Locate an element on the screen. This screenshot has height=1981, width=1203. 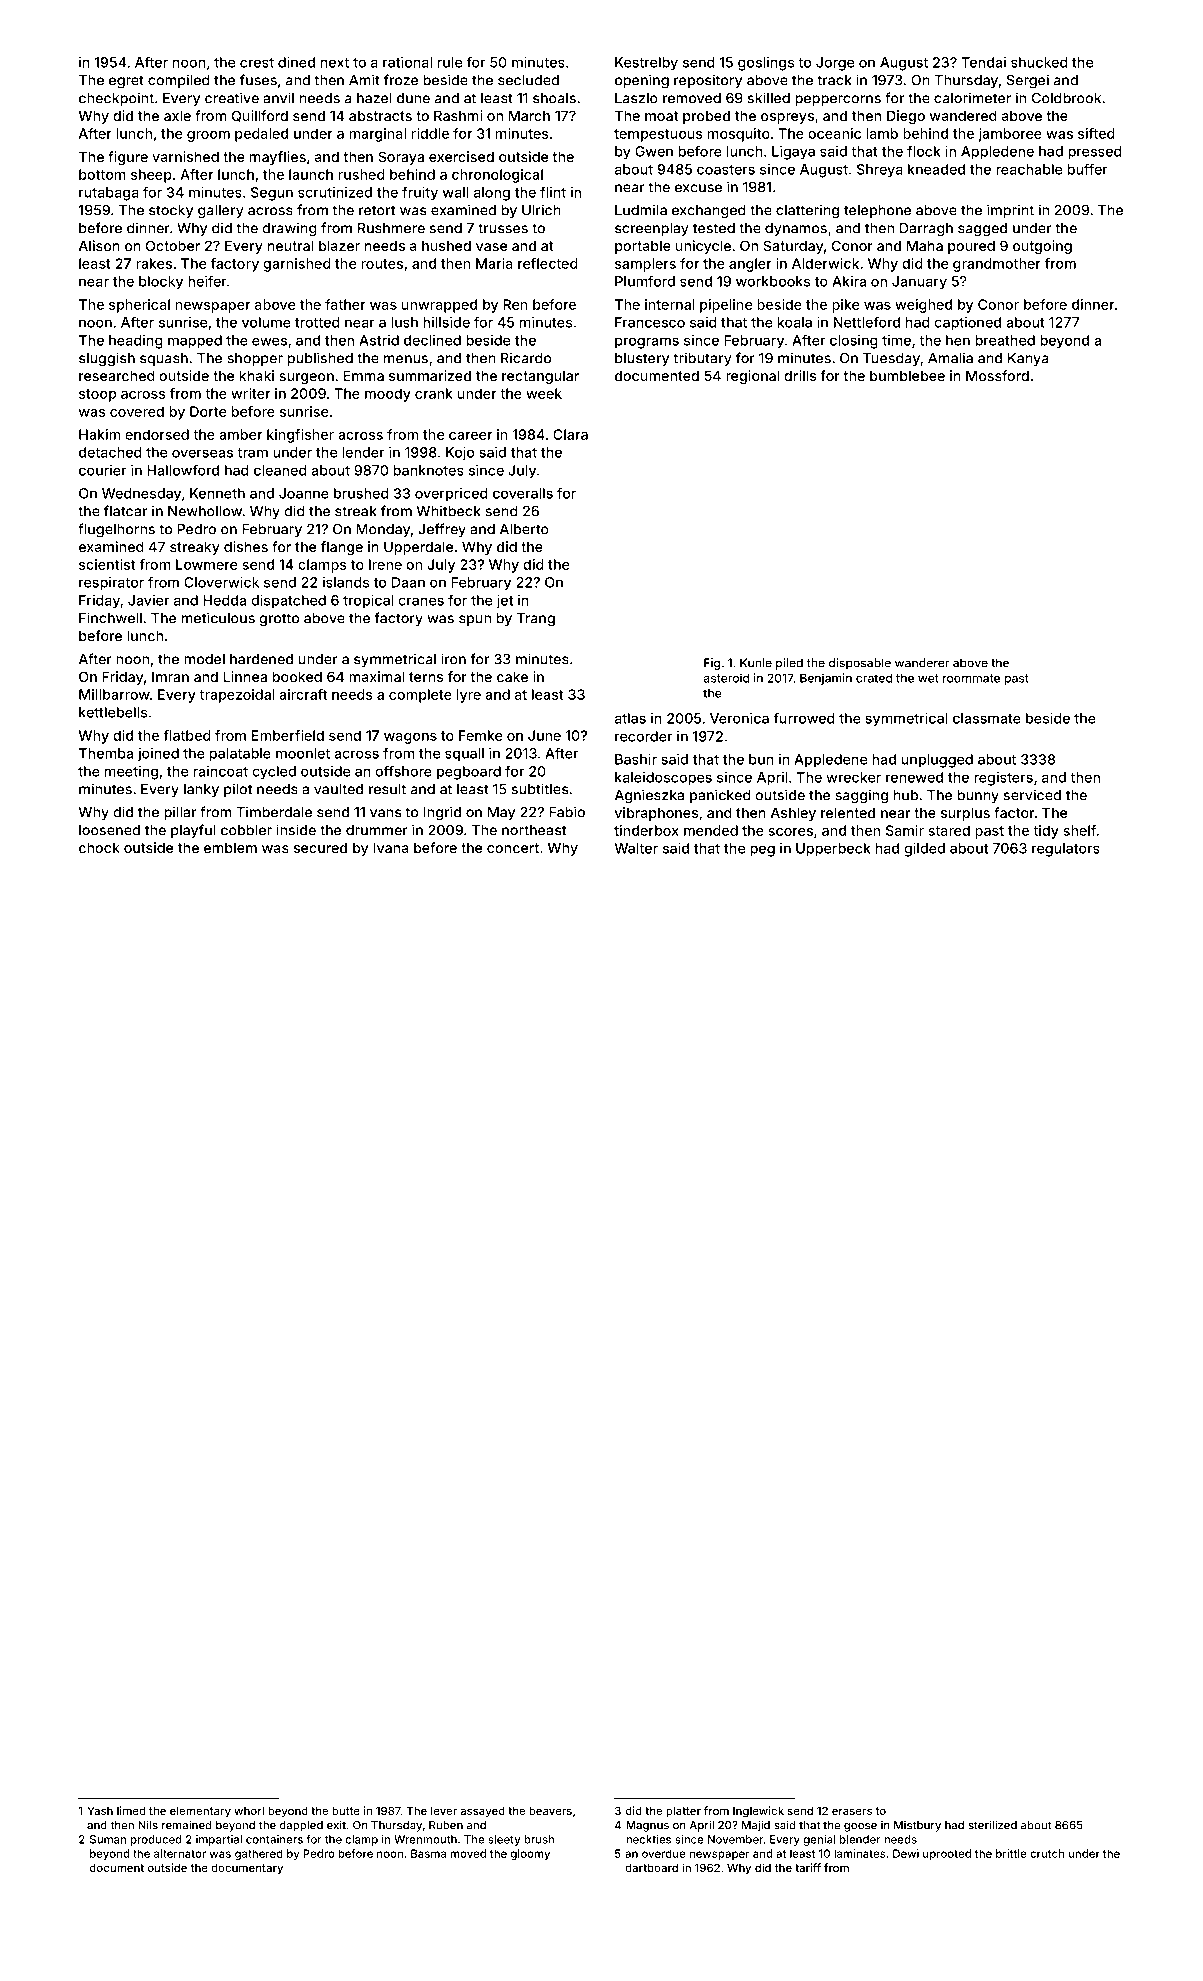
Basma is located at coordinates (428, 1853).
